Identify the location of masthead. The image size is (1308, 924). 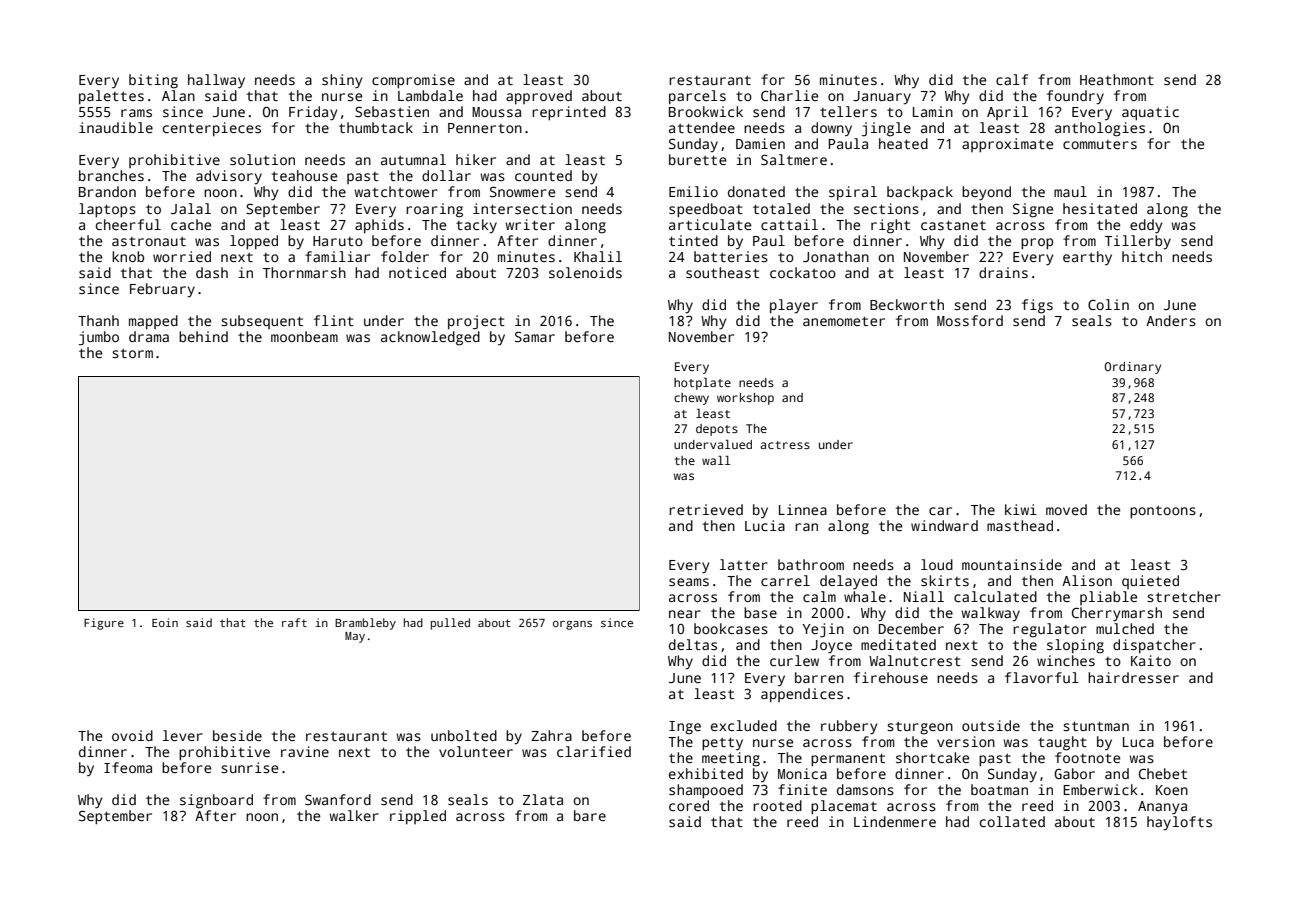
(1020, 525).
